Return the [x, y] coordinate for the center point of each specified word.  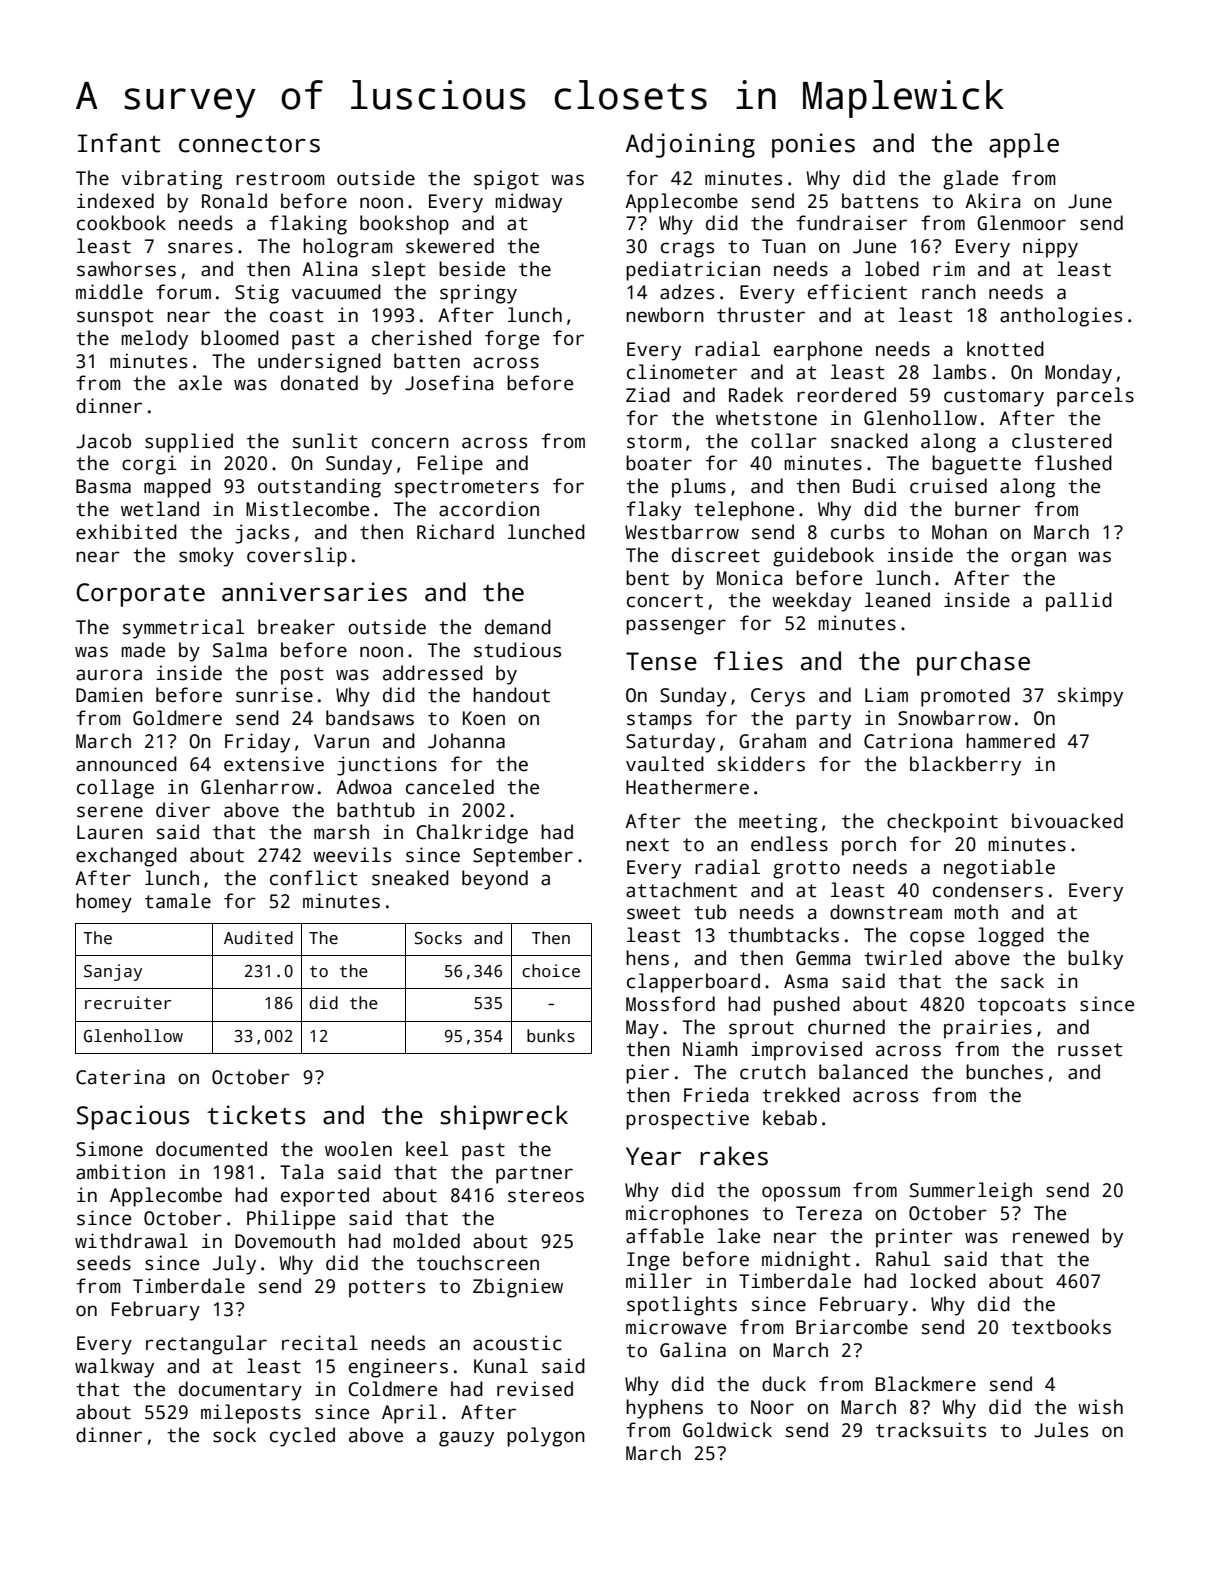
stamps [659, 721]
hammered [1010, 741]
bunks [551, 1036]
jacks [262, 534]
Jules [1061, 1430]
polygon [546, 1437]
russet [1090, 1050]
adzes [687, 292]
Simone [109, 1149]
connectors [249, 144]
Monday [1078, 374]
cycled [302, 1437]
